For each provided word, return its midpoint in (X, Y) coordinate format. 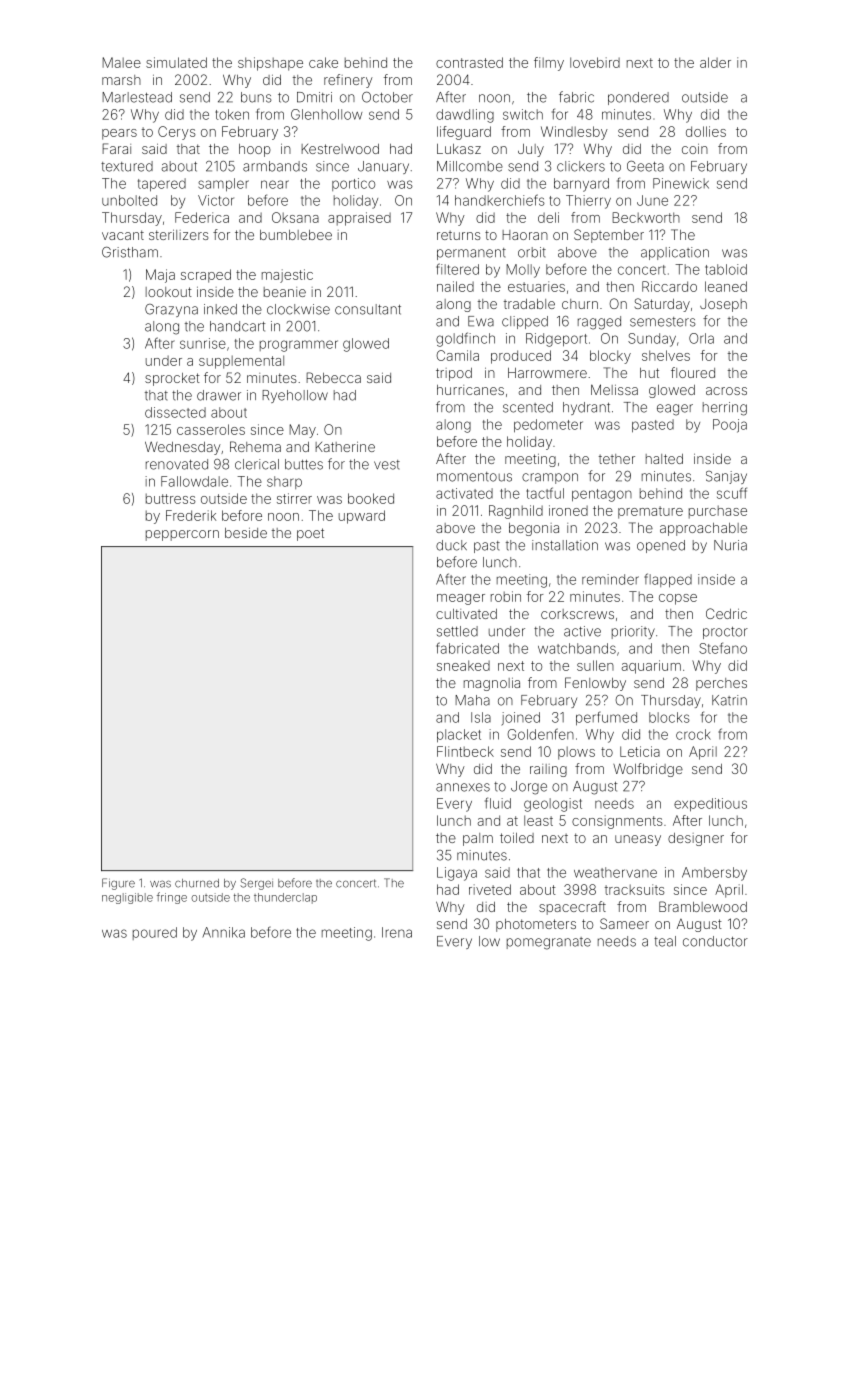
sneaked (463, 665)
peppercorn (182, 535)
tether (617, 459)
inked (220, 309)
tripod (454, 374)
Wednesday (183, 448)
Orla (701, 338)
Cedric (726, 613)
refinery (348, 81)
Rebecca (333, 377)
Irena (397, 932)
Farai (116, 148)
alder (715, 62)
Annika (224, 932)
